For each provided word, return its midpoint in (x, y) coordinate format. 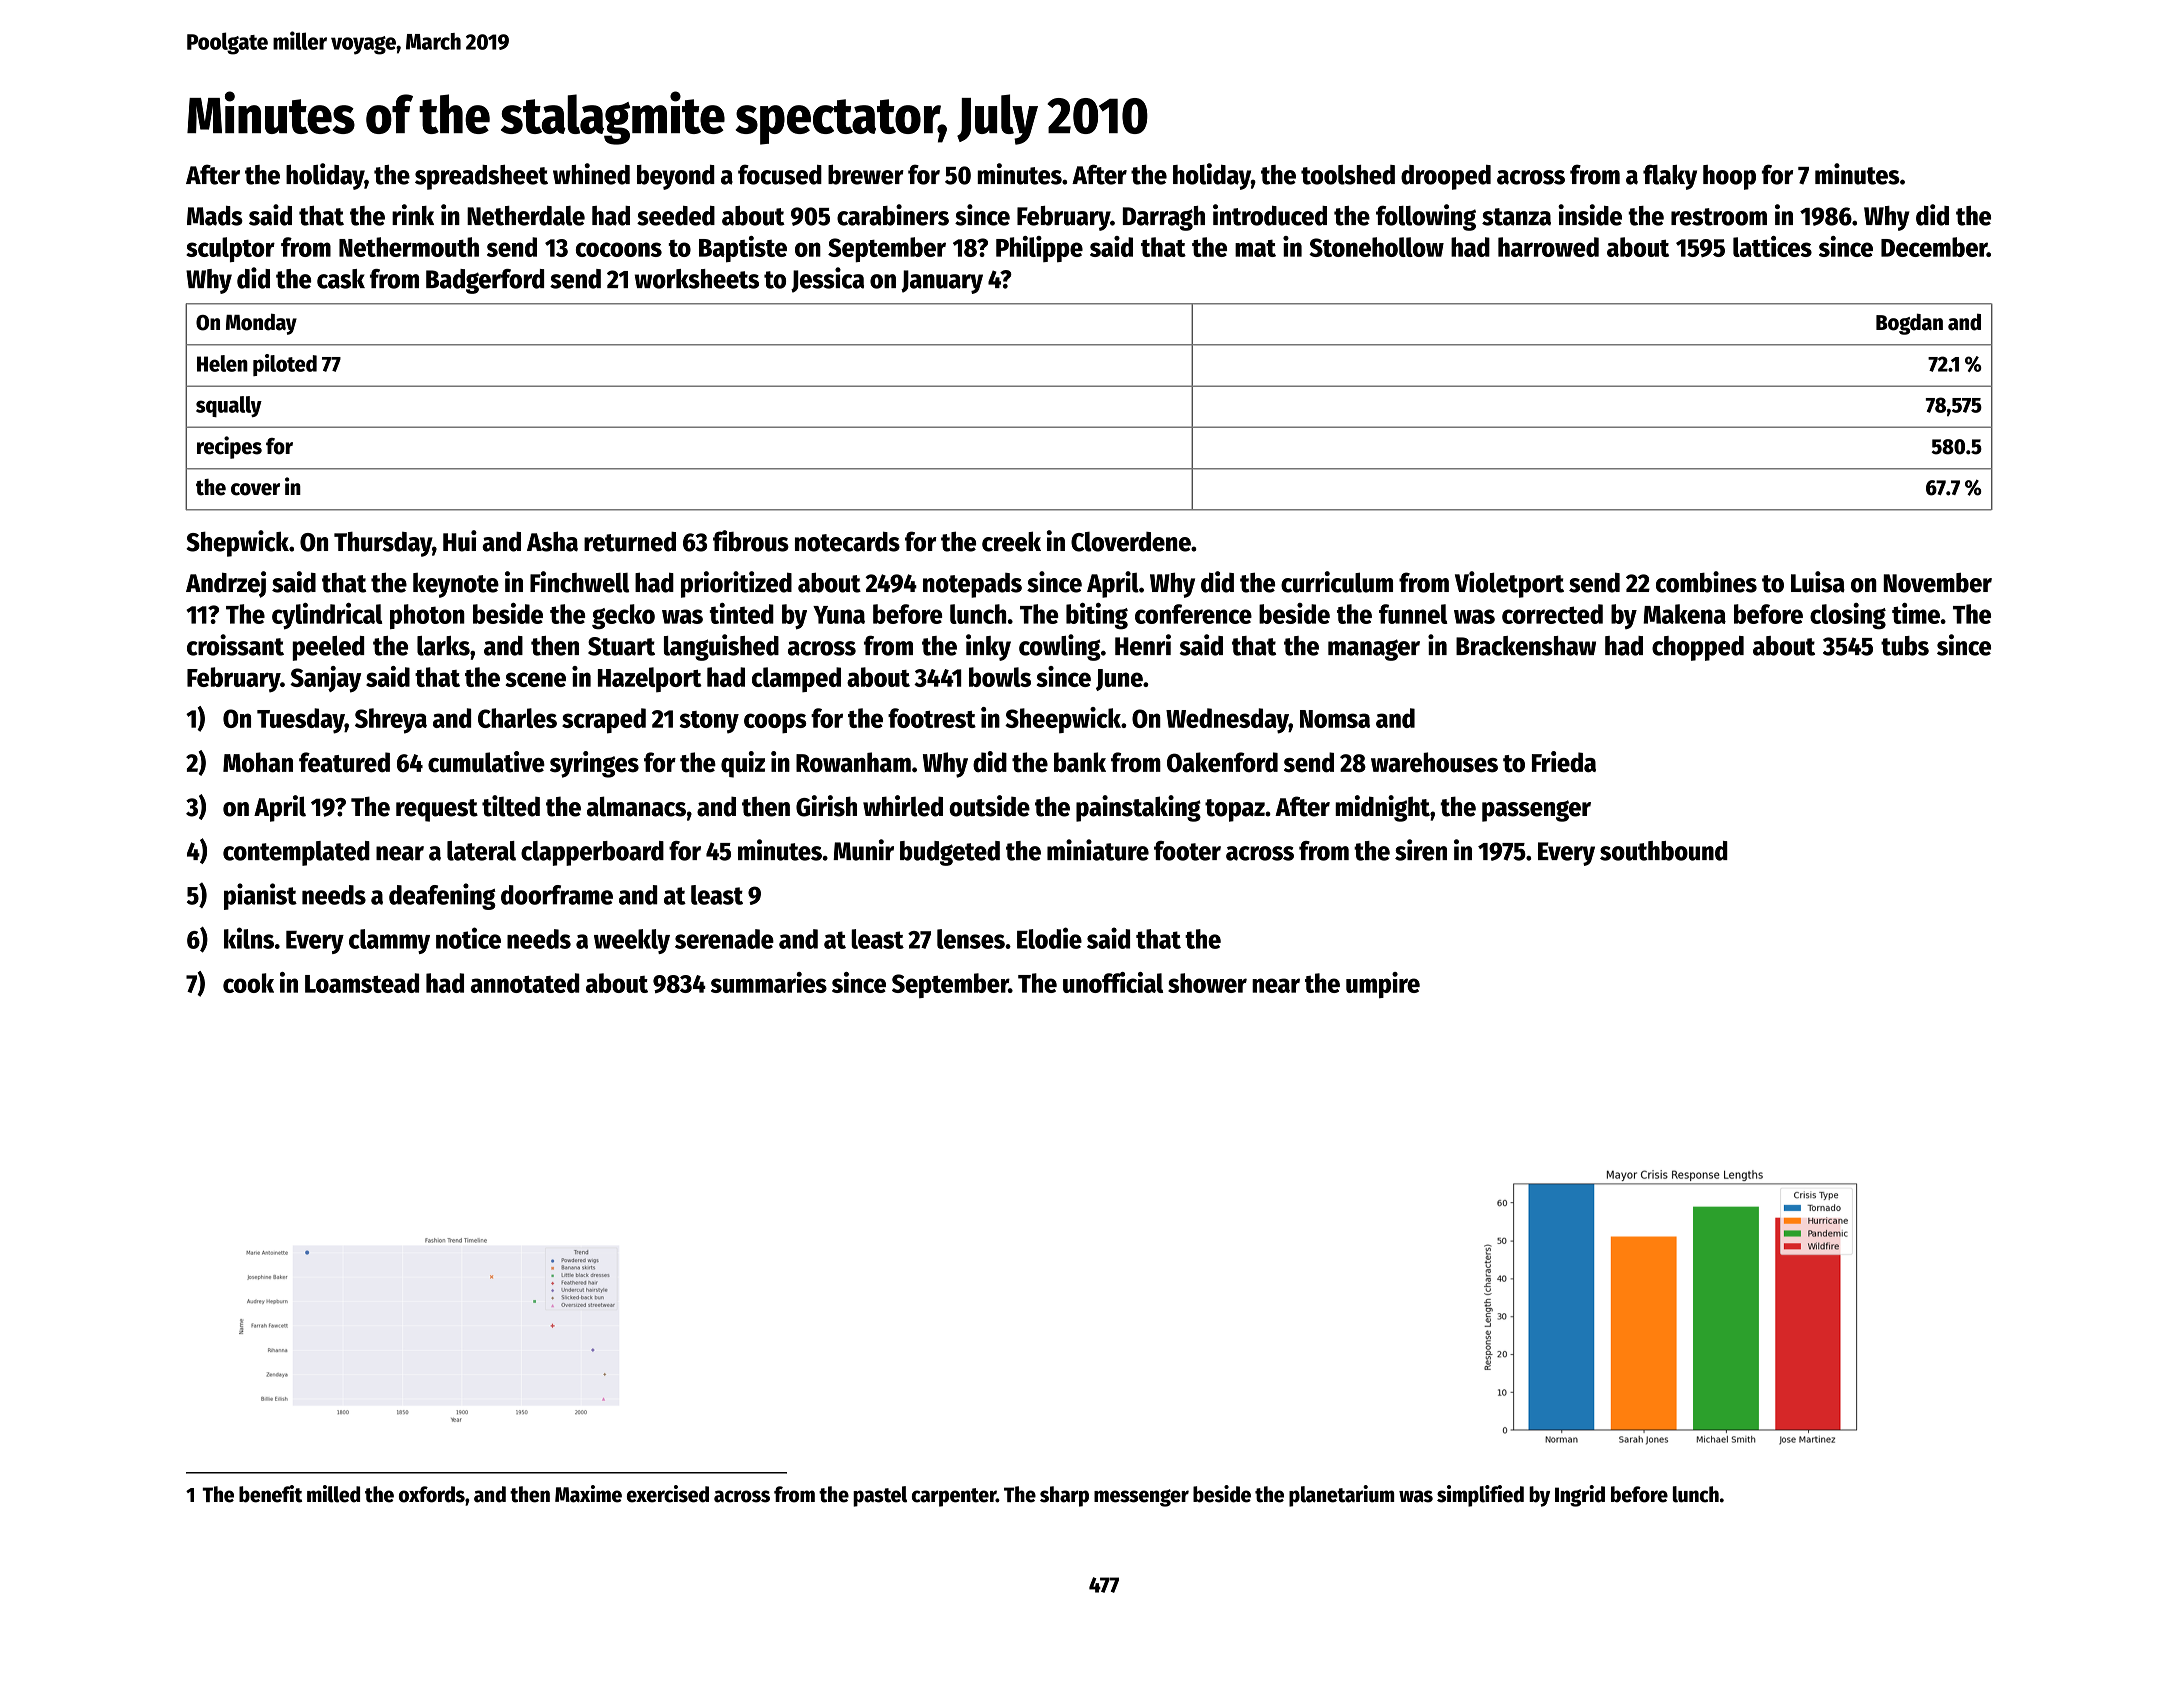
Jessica (827, 280)
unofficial (1113, 982)
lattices (1772, 246)
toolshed (1348, 175)
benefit (270, 1494)
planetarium (1341, 1496)
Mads (215, 216)
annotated (525, 983)
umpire (1383, 985)
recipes (229, 447)
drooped (1446, 177)
